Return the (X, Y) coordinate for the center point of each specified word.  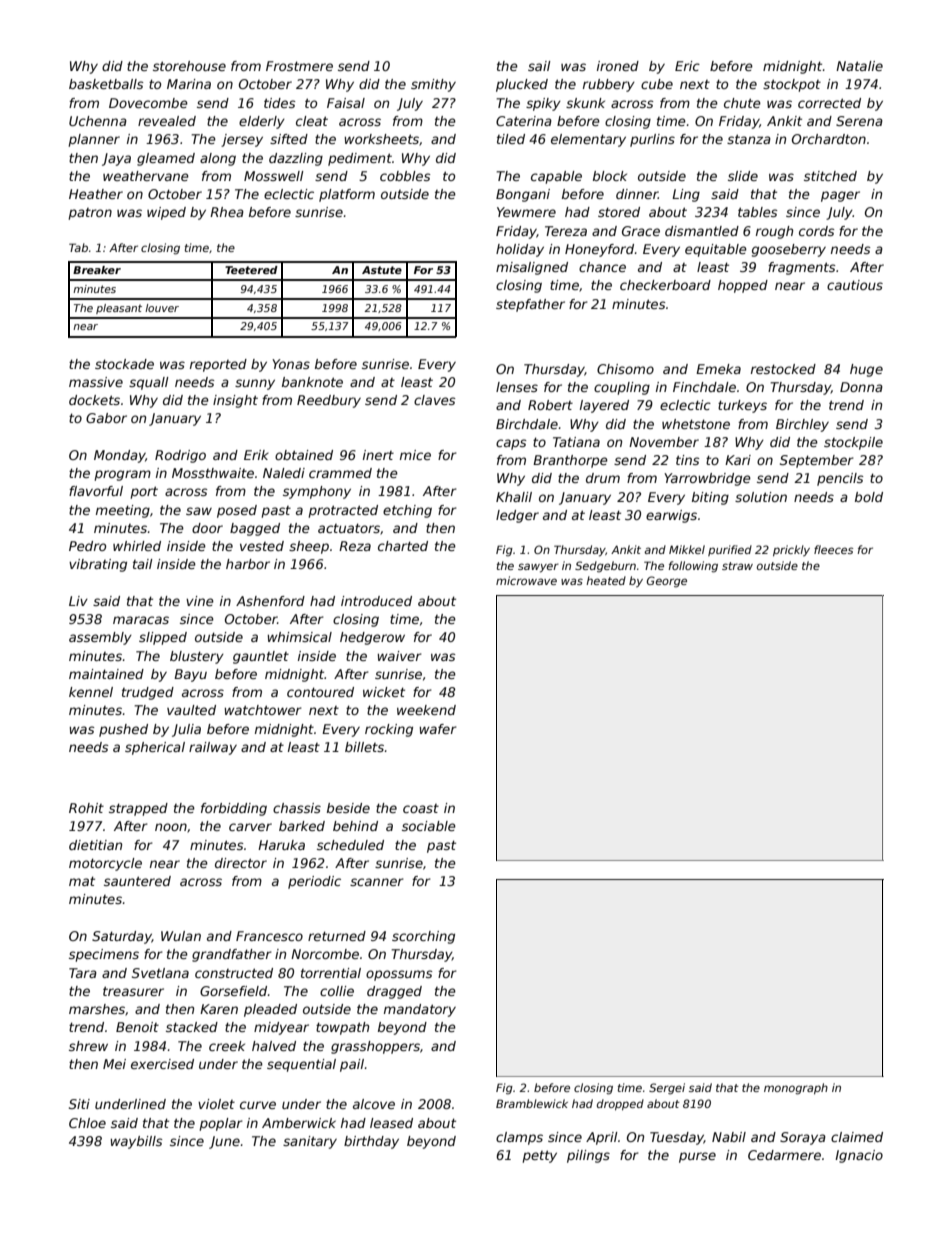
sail (539, 66)
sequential (301, 1065)
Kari (738, 460)
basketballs (106, 84)
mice (415, 455)
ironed (618, 66)
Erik (256, 455)
